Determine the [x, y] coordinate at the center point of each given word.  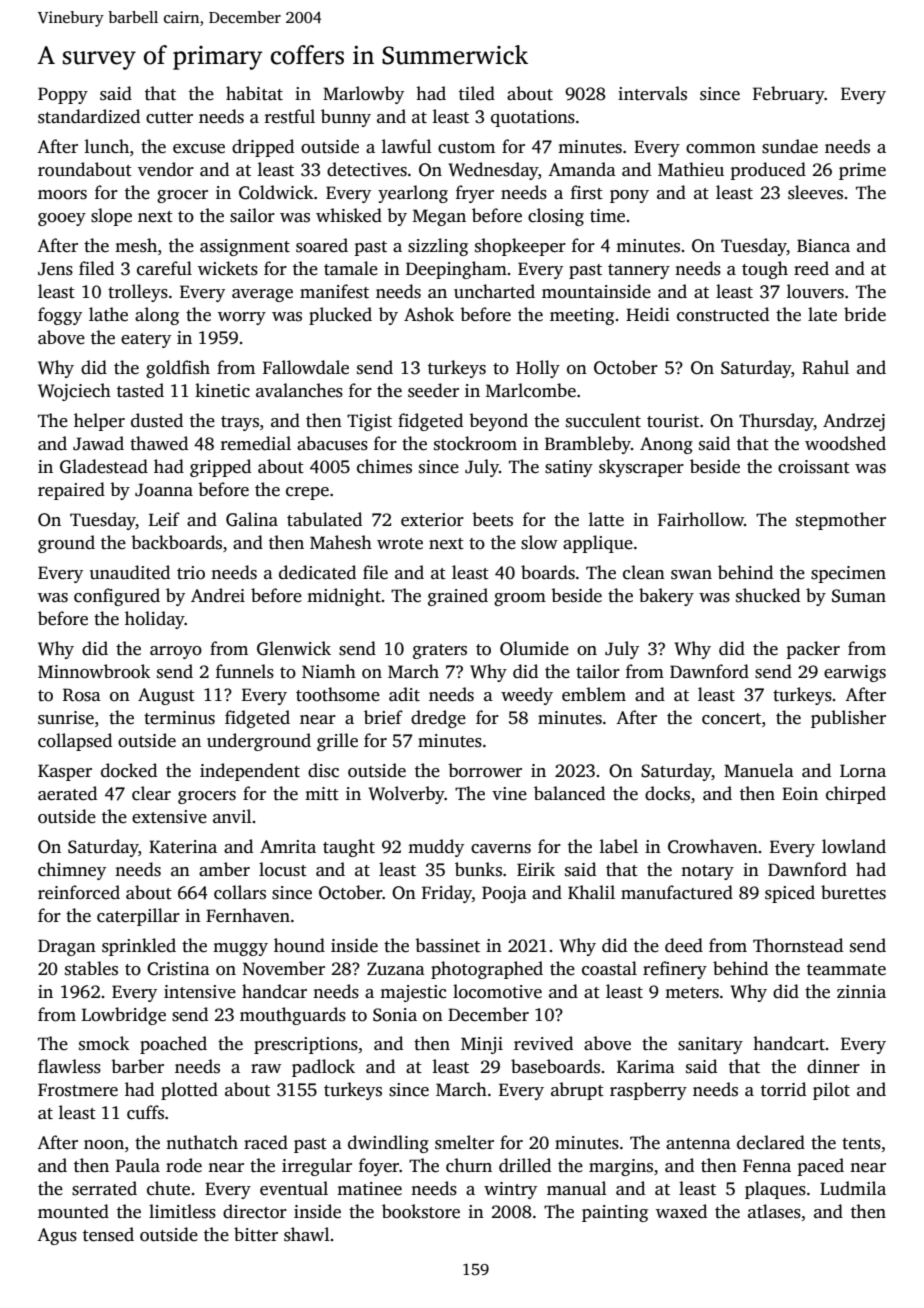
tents [861, 1144]
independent [250, 772]
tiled [477, 93]
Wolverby [406, 795]
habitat [254, 93]
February [789, 95]
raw [266, 1068]
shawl [307, 1234]
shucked [768, 595]
